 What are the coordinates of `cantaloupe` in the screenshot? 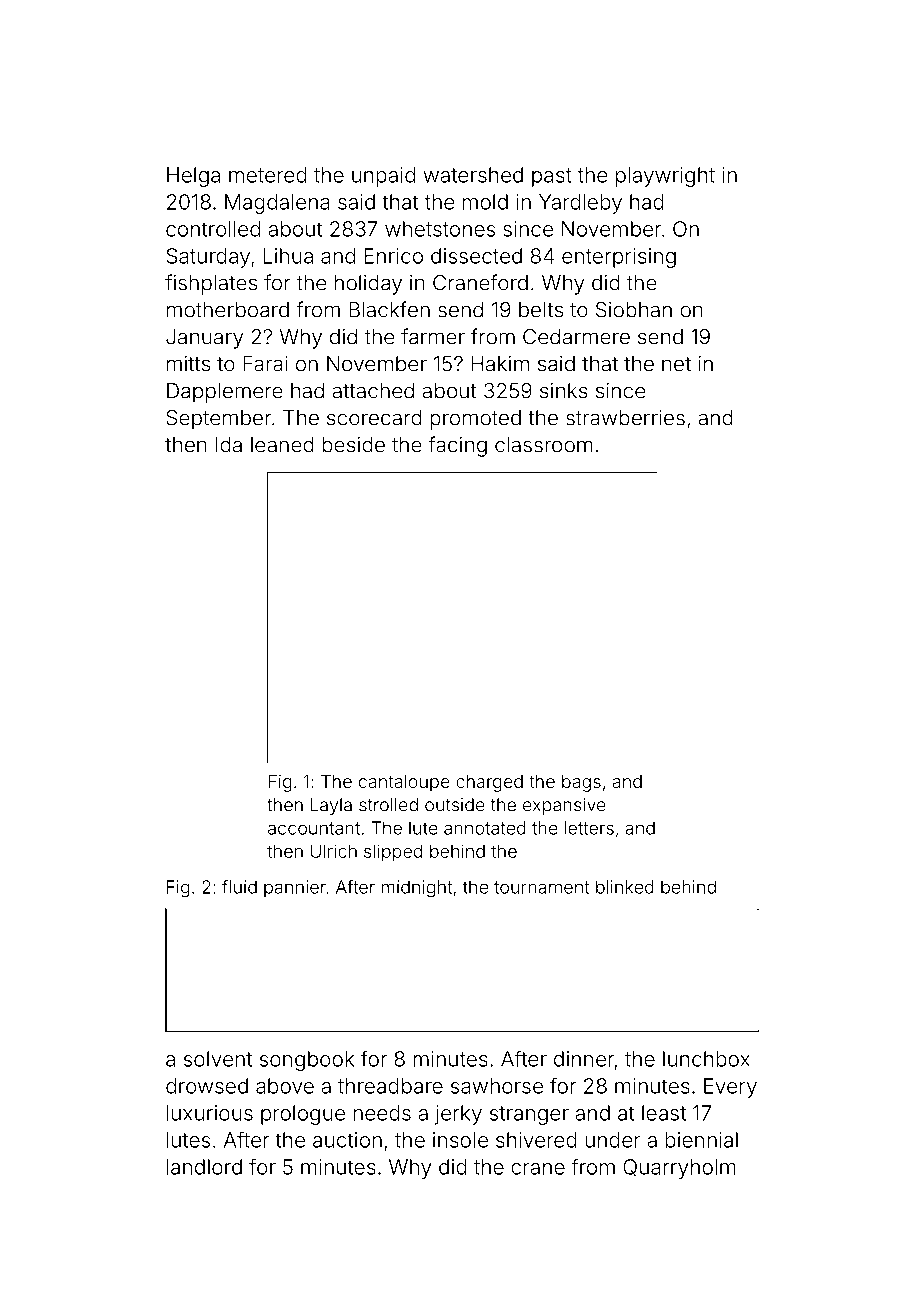 It's located at (404, 783).
